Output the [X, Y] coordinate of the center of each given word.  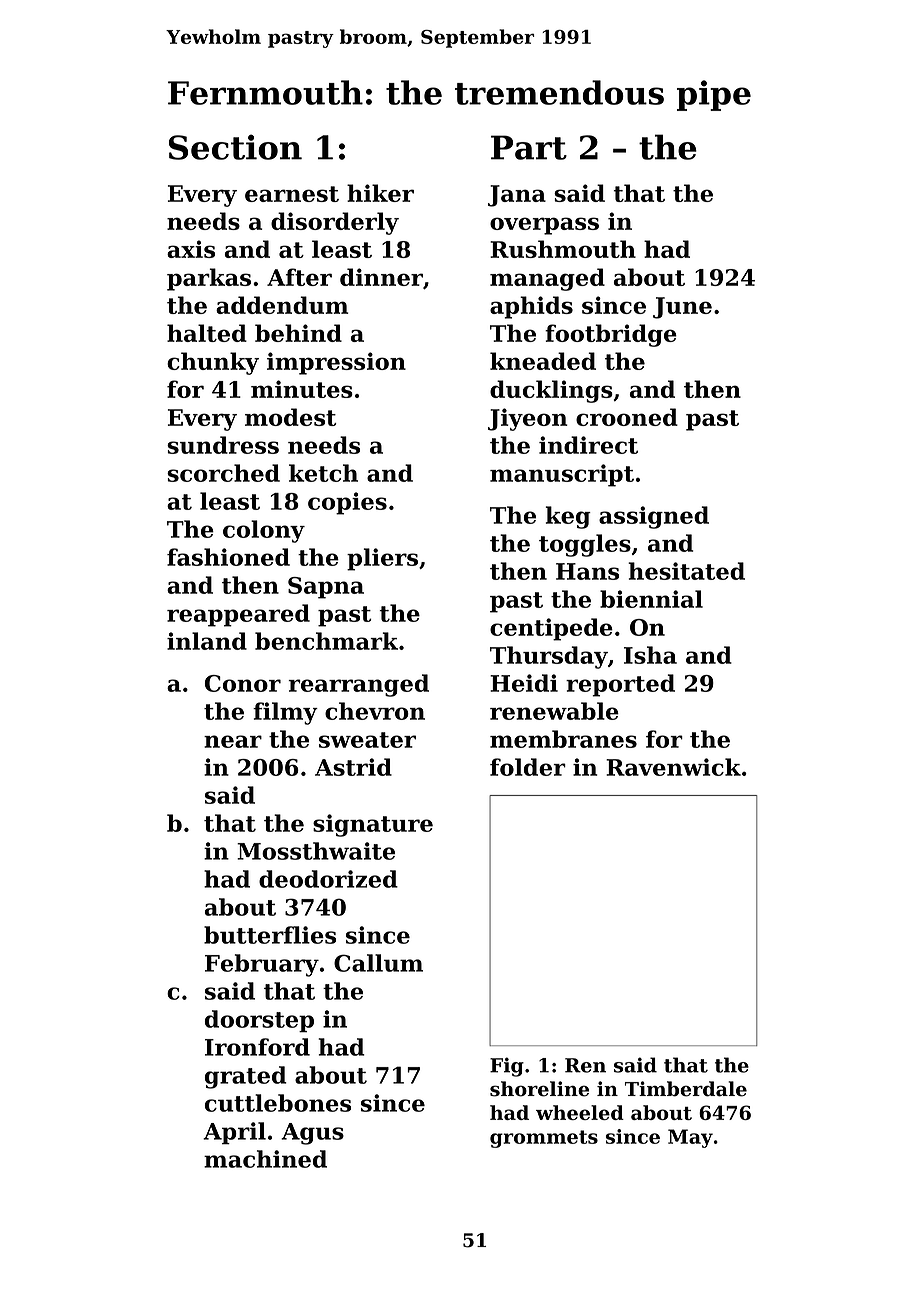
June [682, 308]
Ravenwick [673, 767]
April [234, 1133]
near [233, 741]
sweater [367, 740]
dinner [381, 277]
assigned [654, 517]
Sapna [326, 588]
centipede [551, 629]
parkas [209, 279]
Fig [507, 1067]
